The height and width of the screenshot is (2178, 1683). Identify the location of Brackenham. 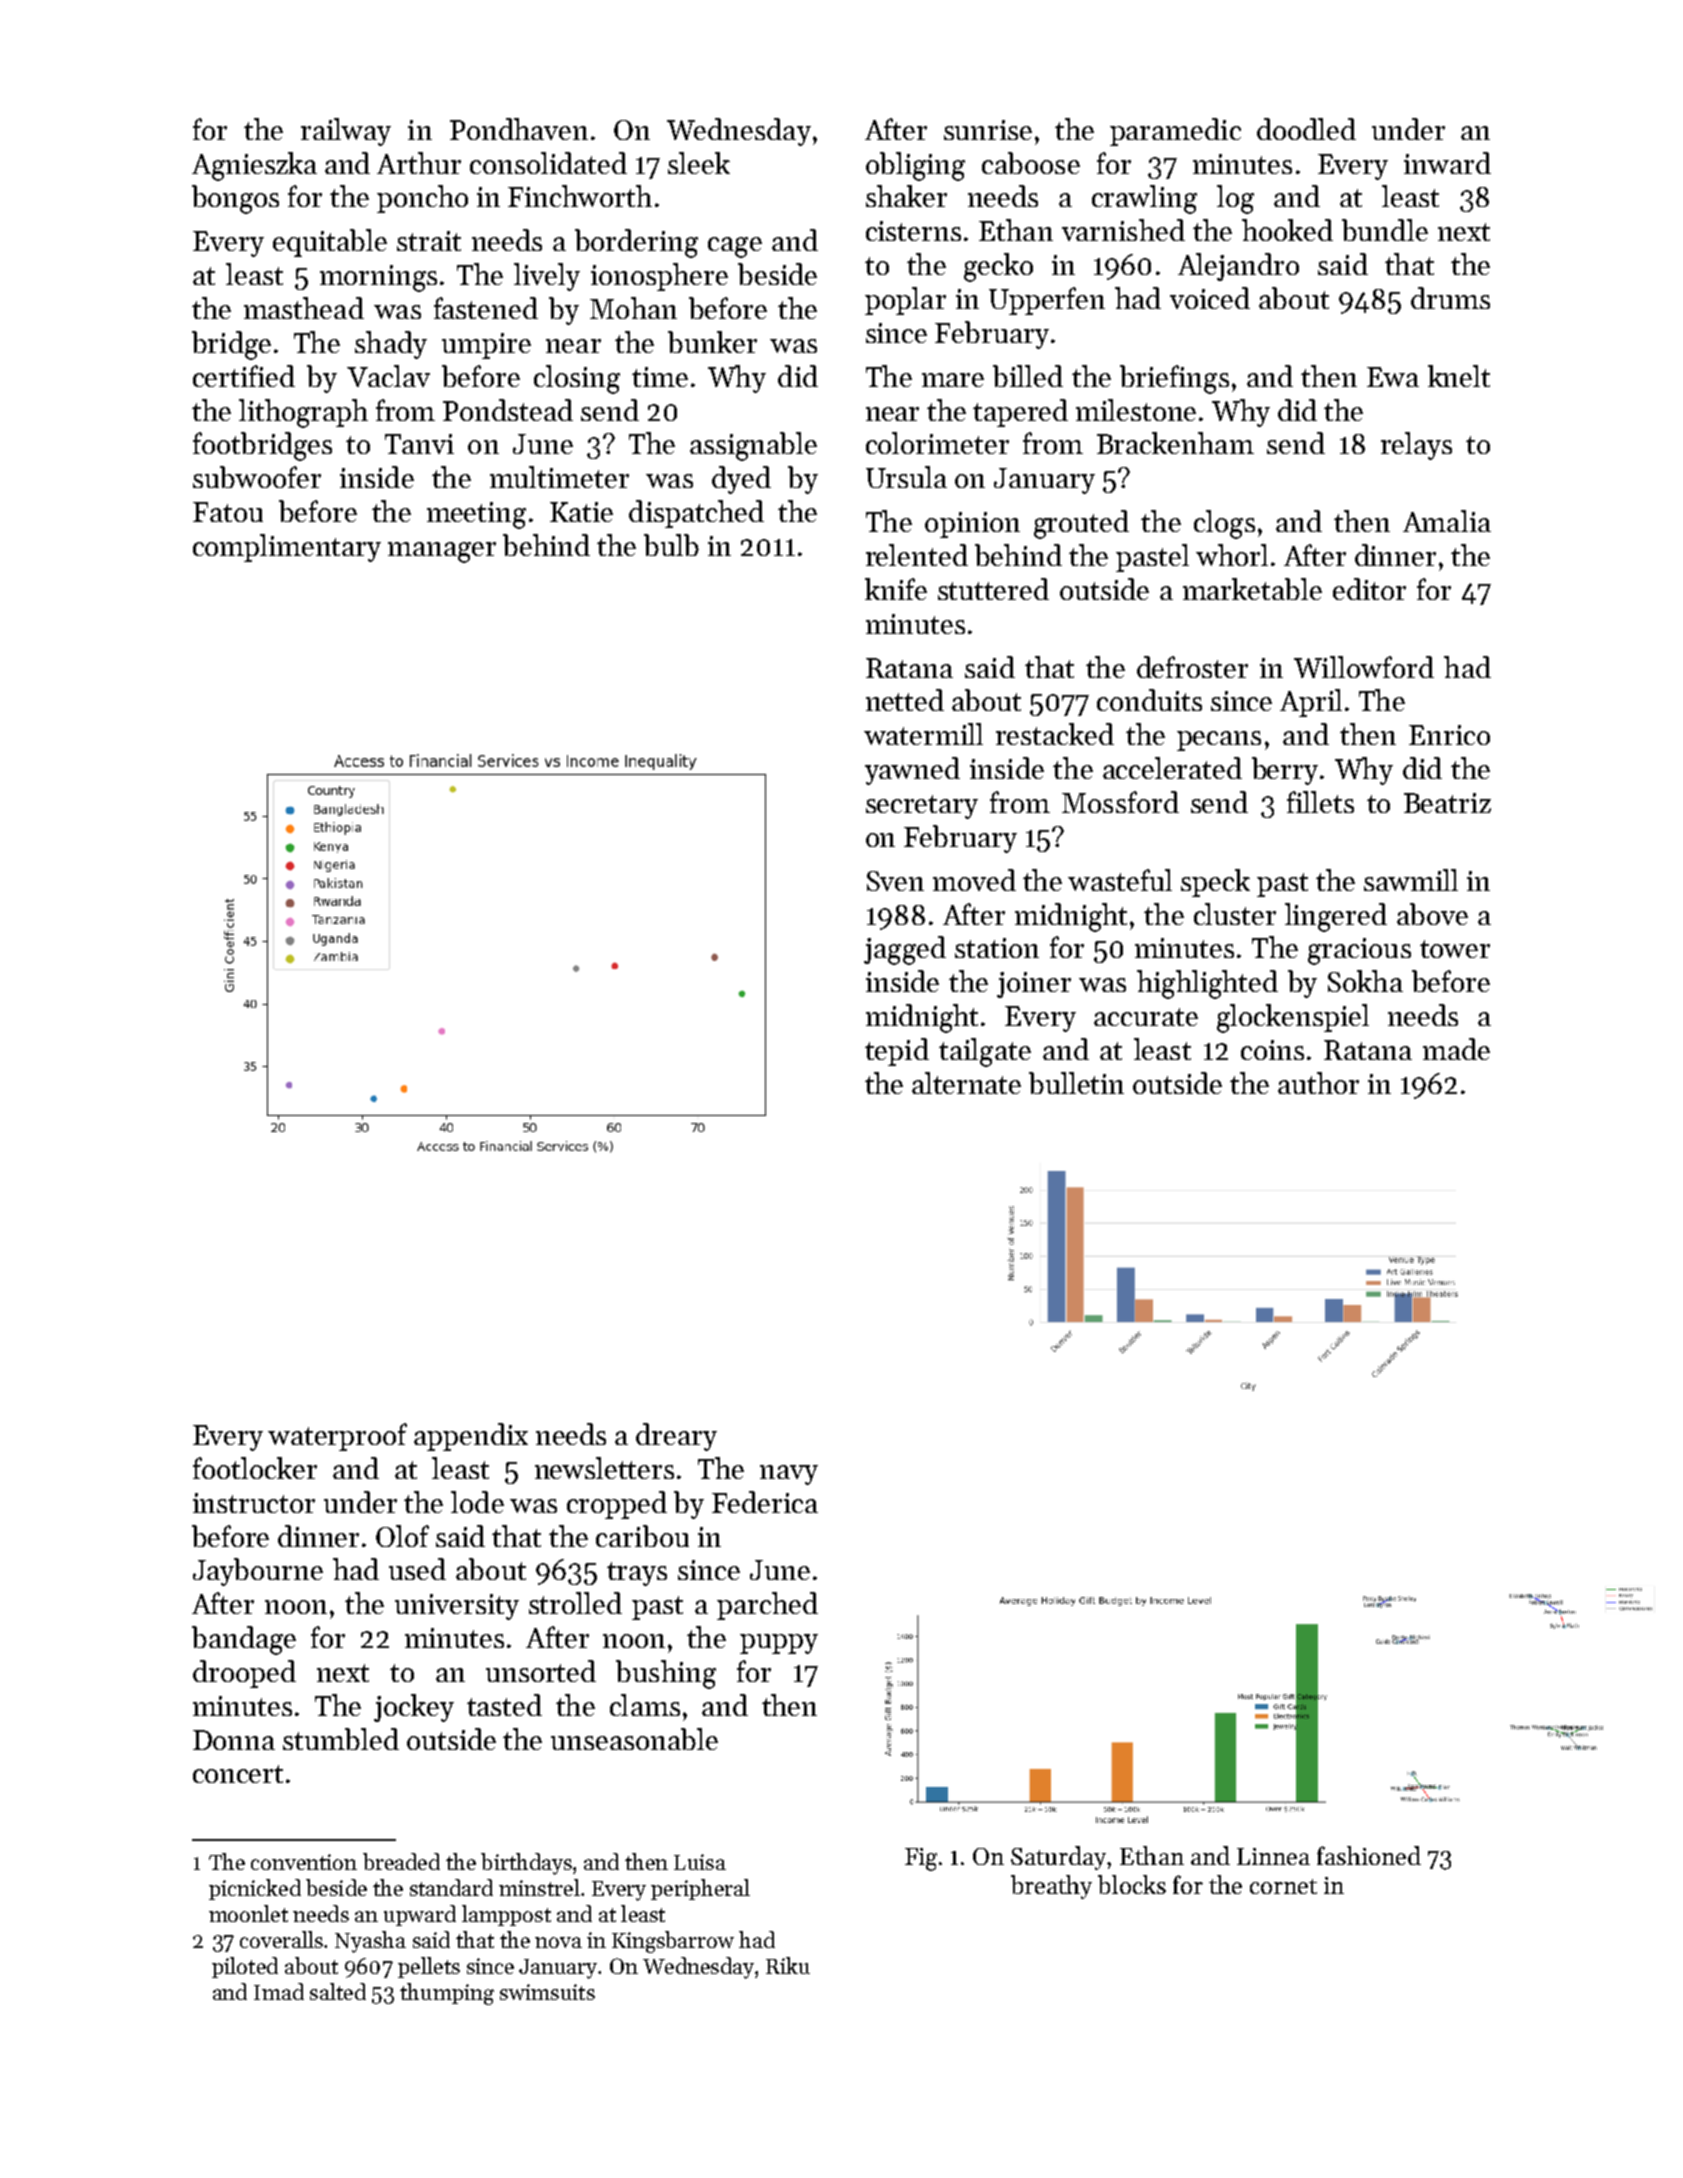
(1175, 443).
